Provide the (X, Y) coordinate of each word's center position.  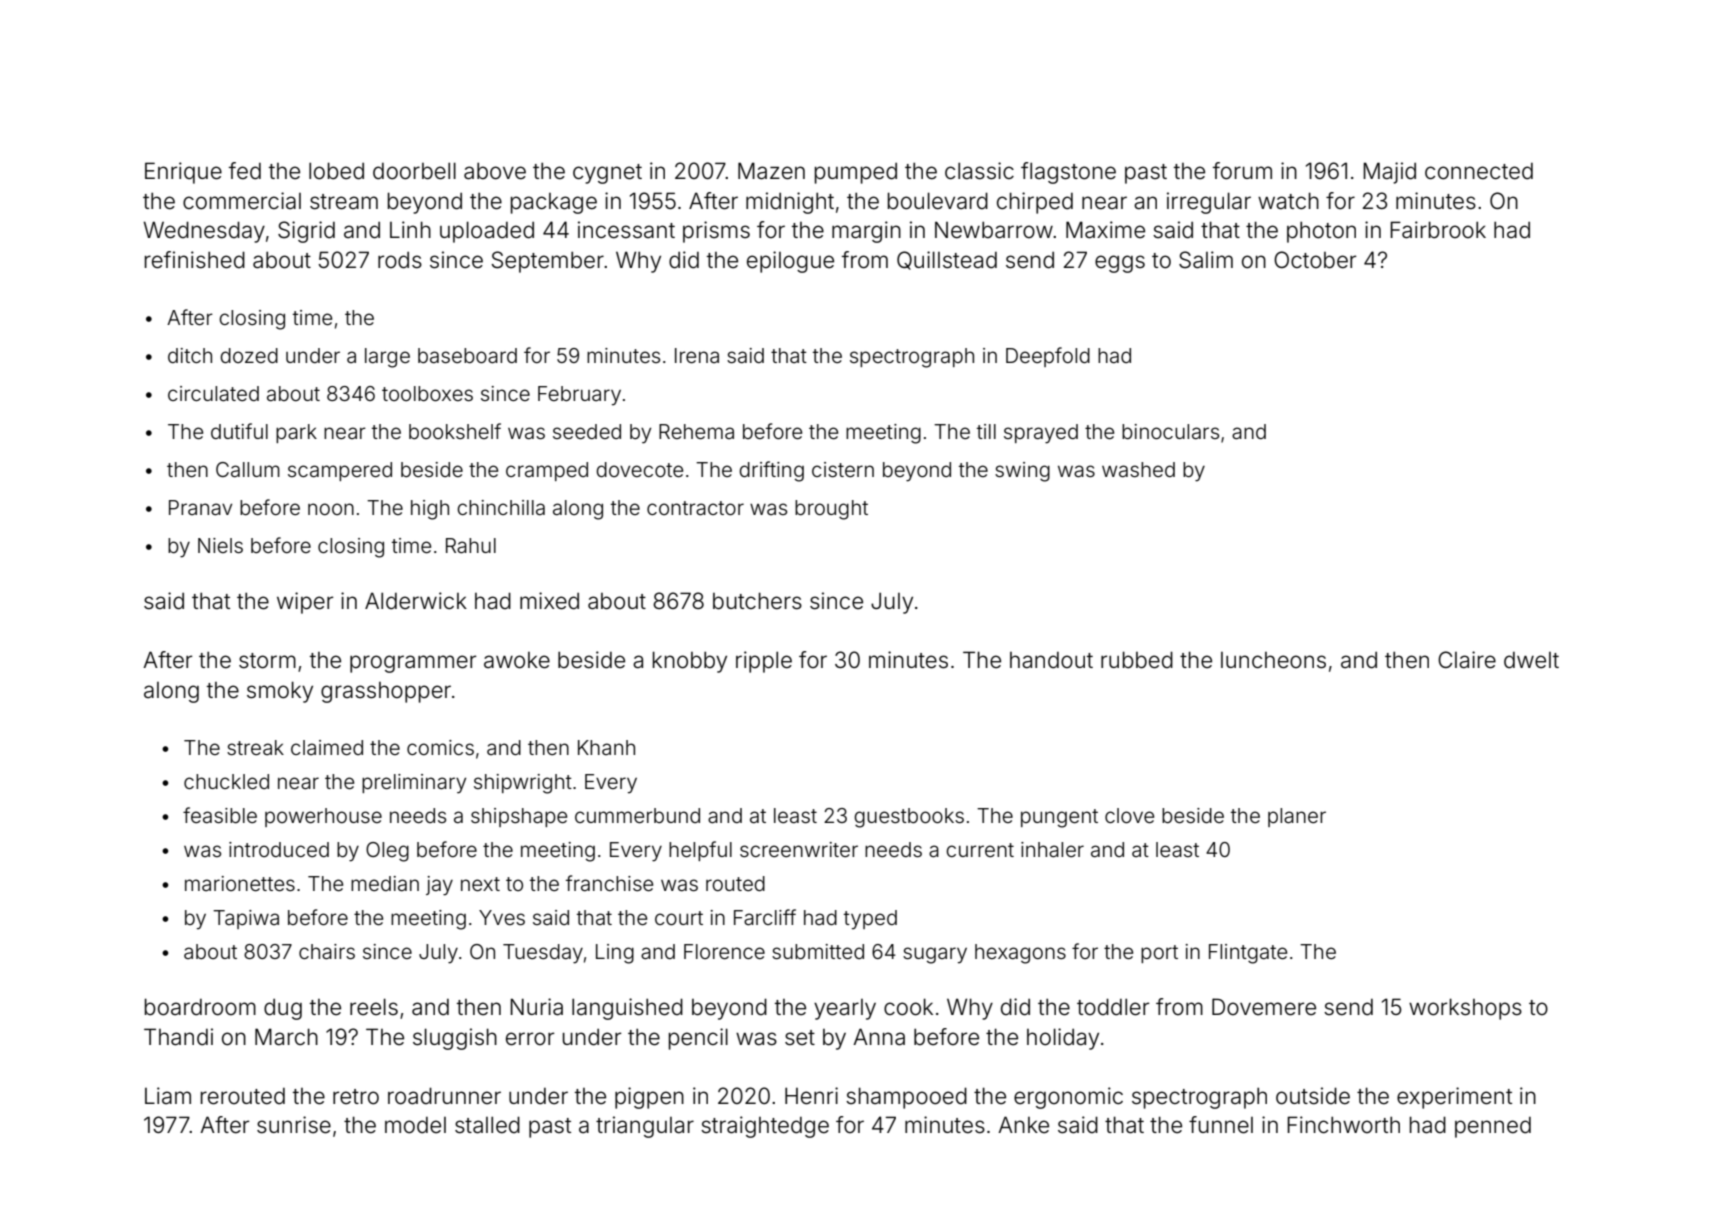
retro (356, 1097)
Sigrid (306, 232)
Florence (724, 951)
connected (1479, 171)
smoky (280, 692)
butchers (757, 601)
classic (979, 171)
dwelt (1531, 660)
